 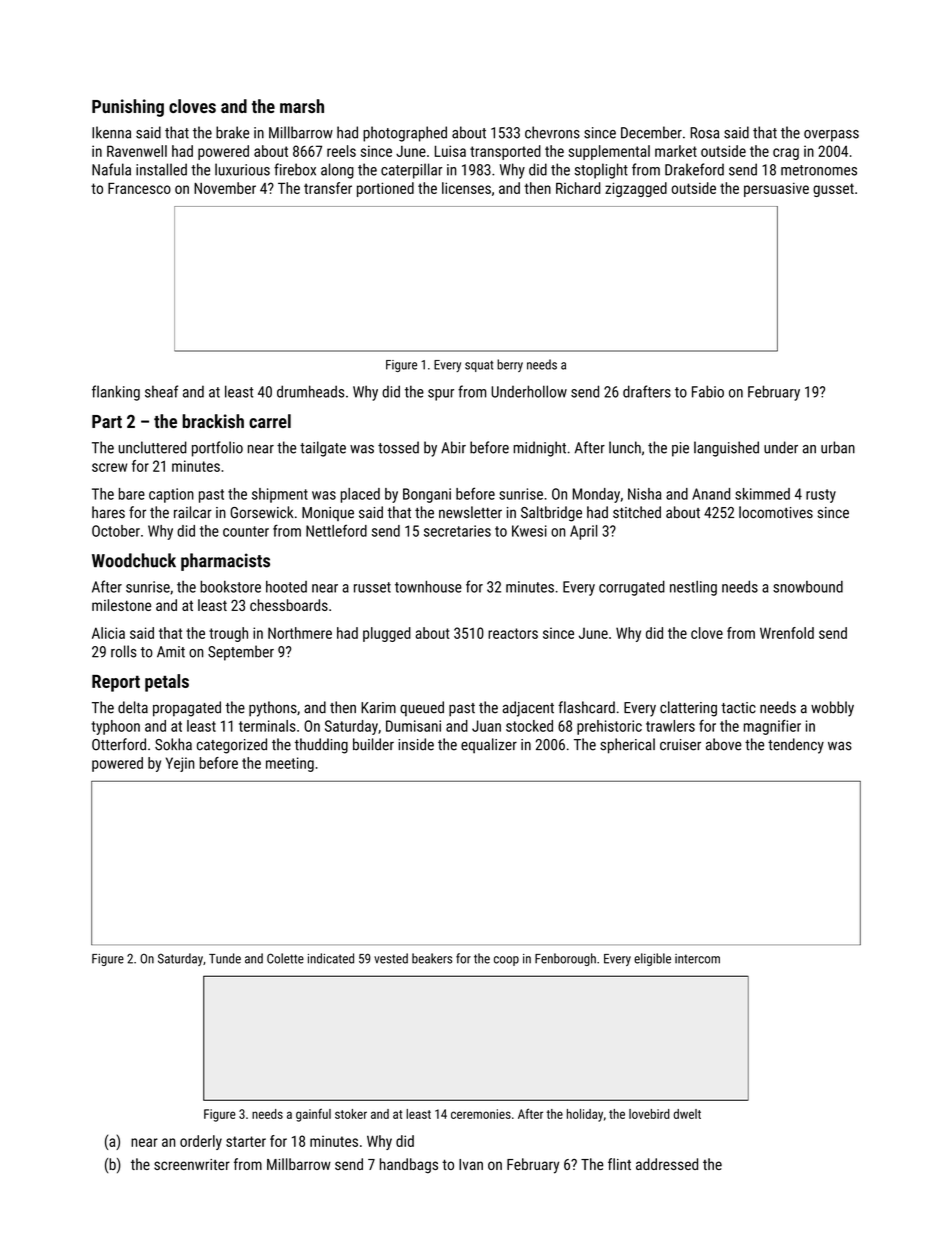 I want to click on drumheads, so click(x=310, y=391).
